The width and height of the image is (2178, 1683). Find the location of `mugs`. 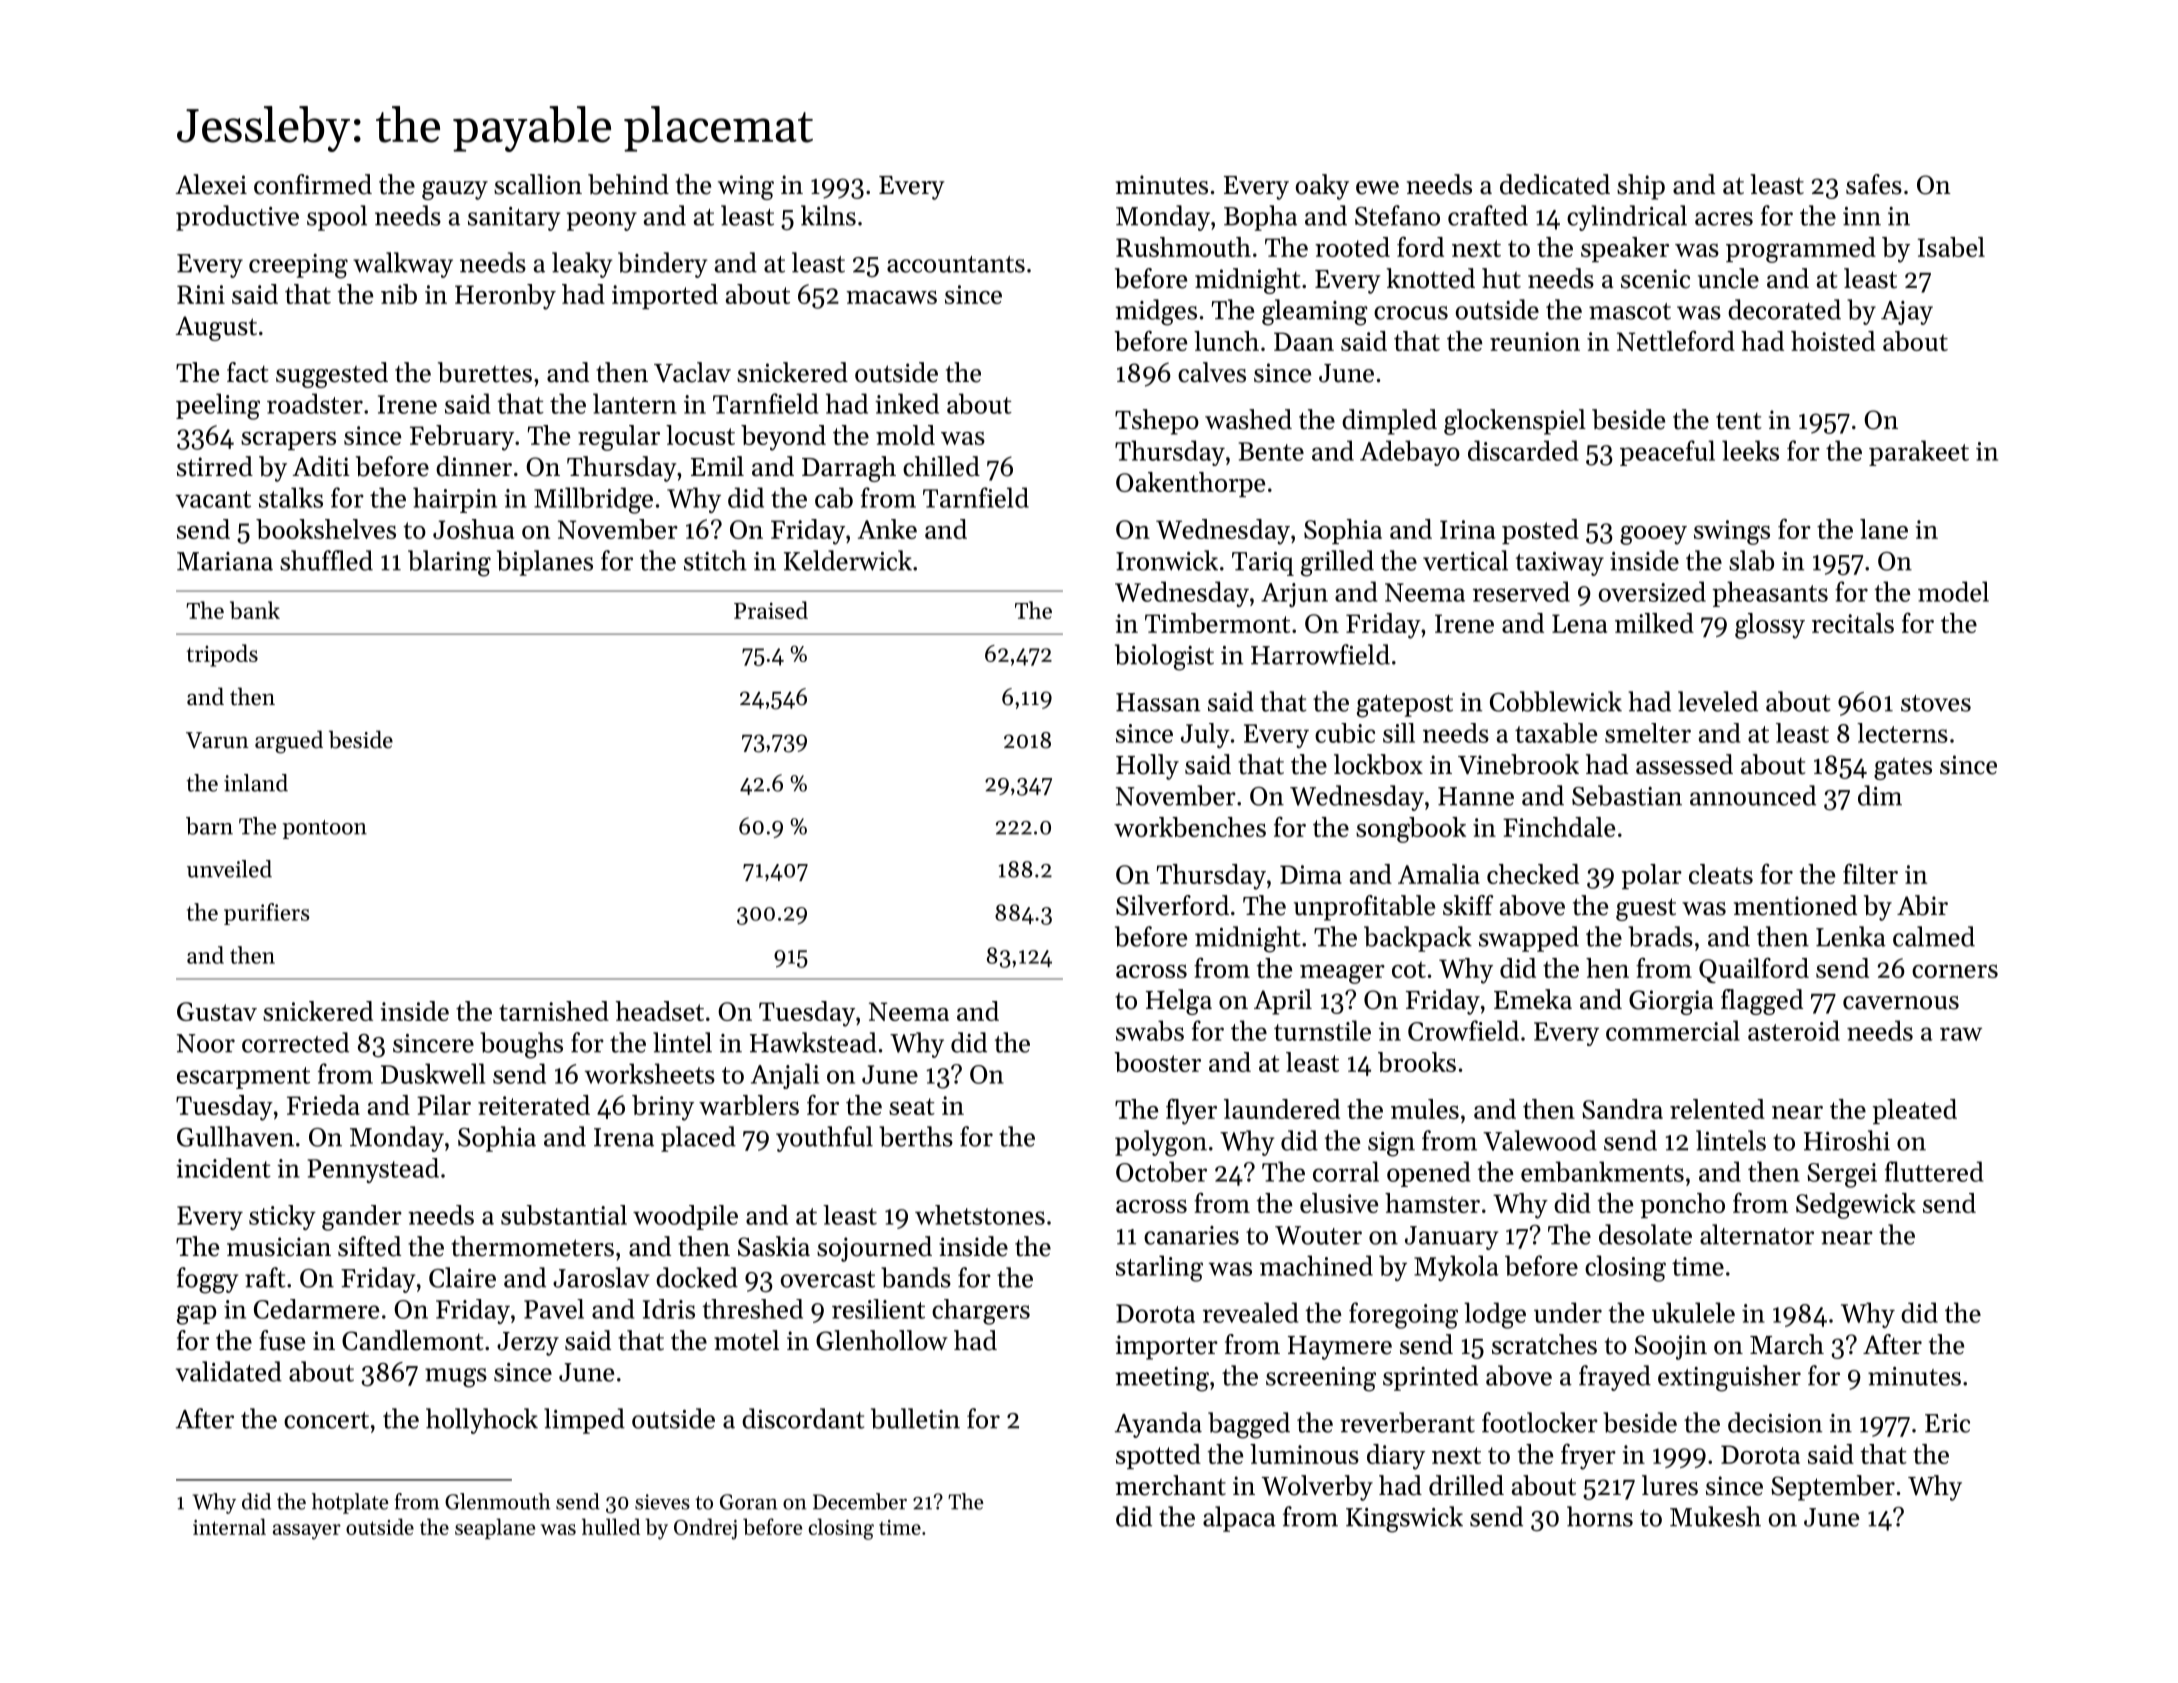

mugs is located at coordinates (456, 1378).
